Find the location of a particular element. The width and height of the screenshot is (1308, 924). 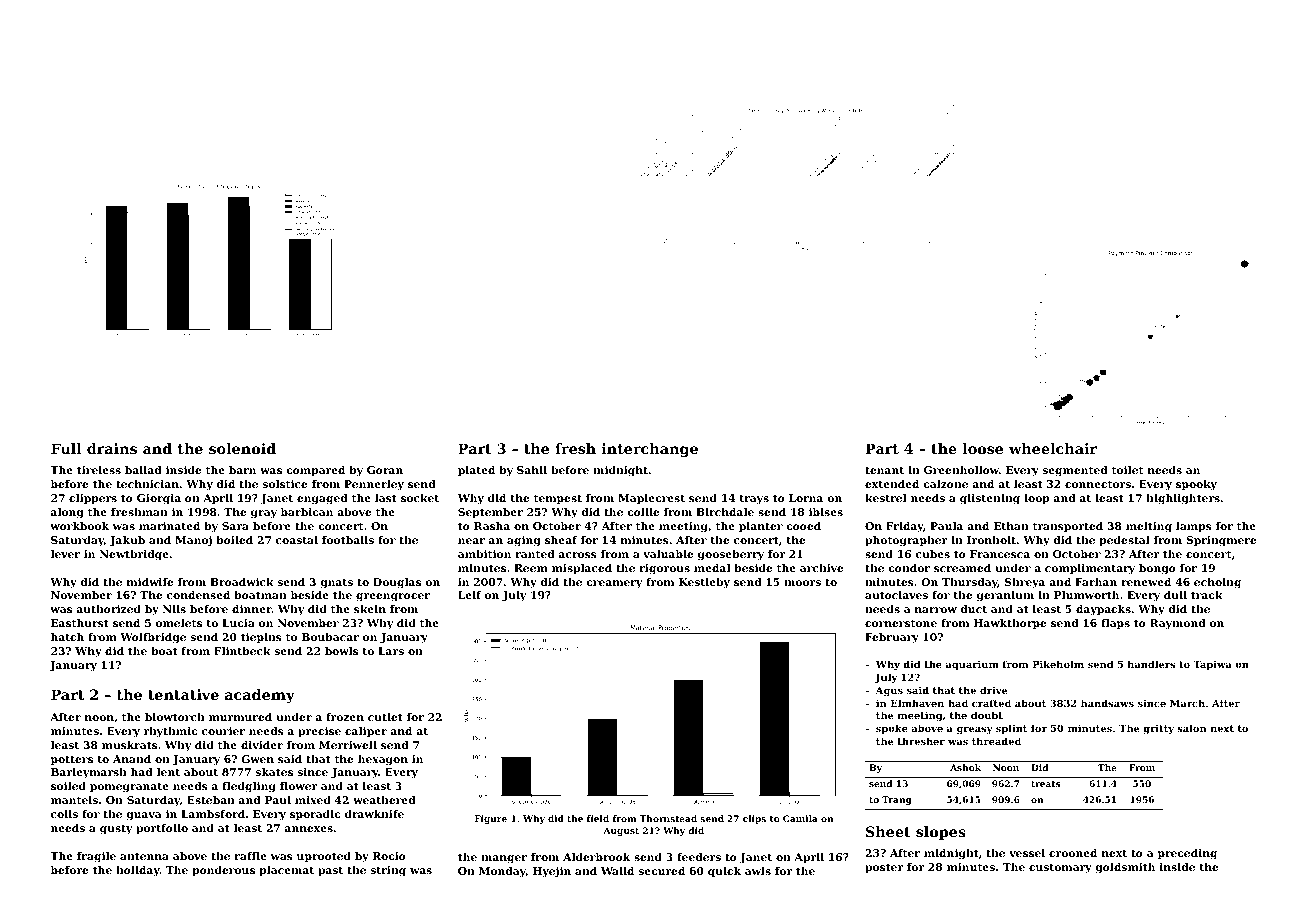

toilet is located at coordinates (1127, 470).
